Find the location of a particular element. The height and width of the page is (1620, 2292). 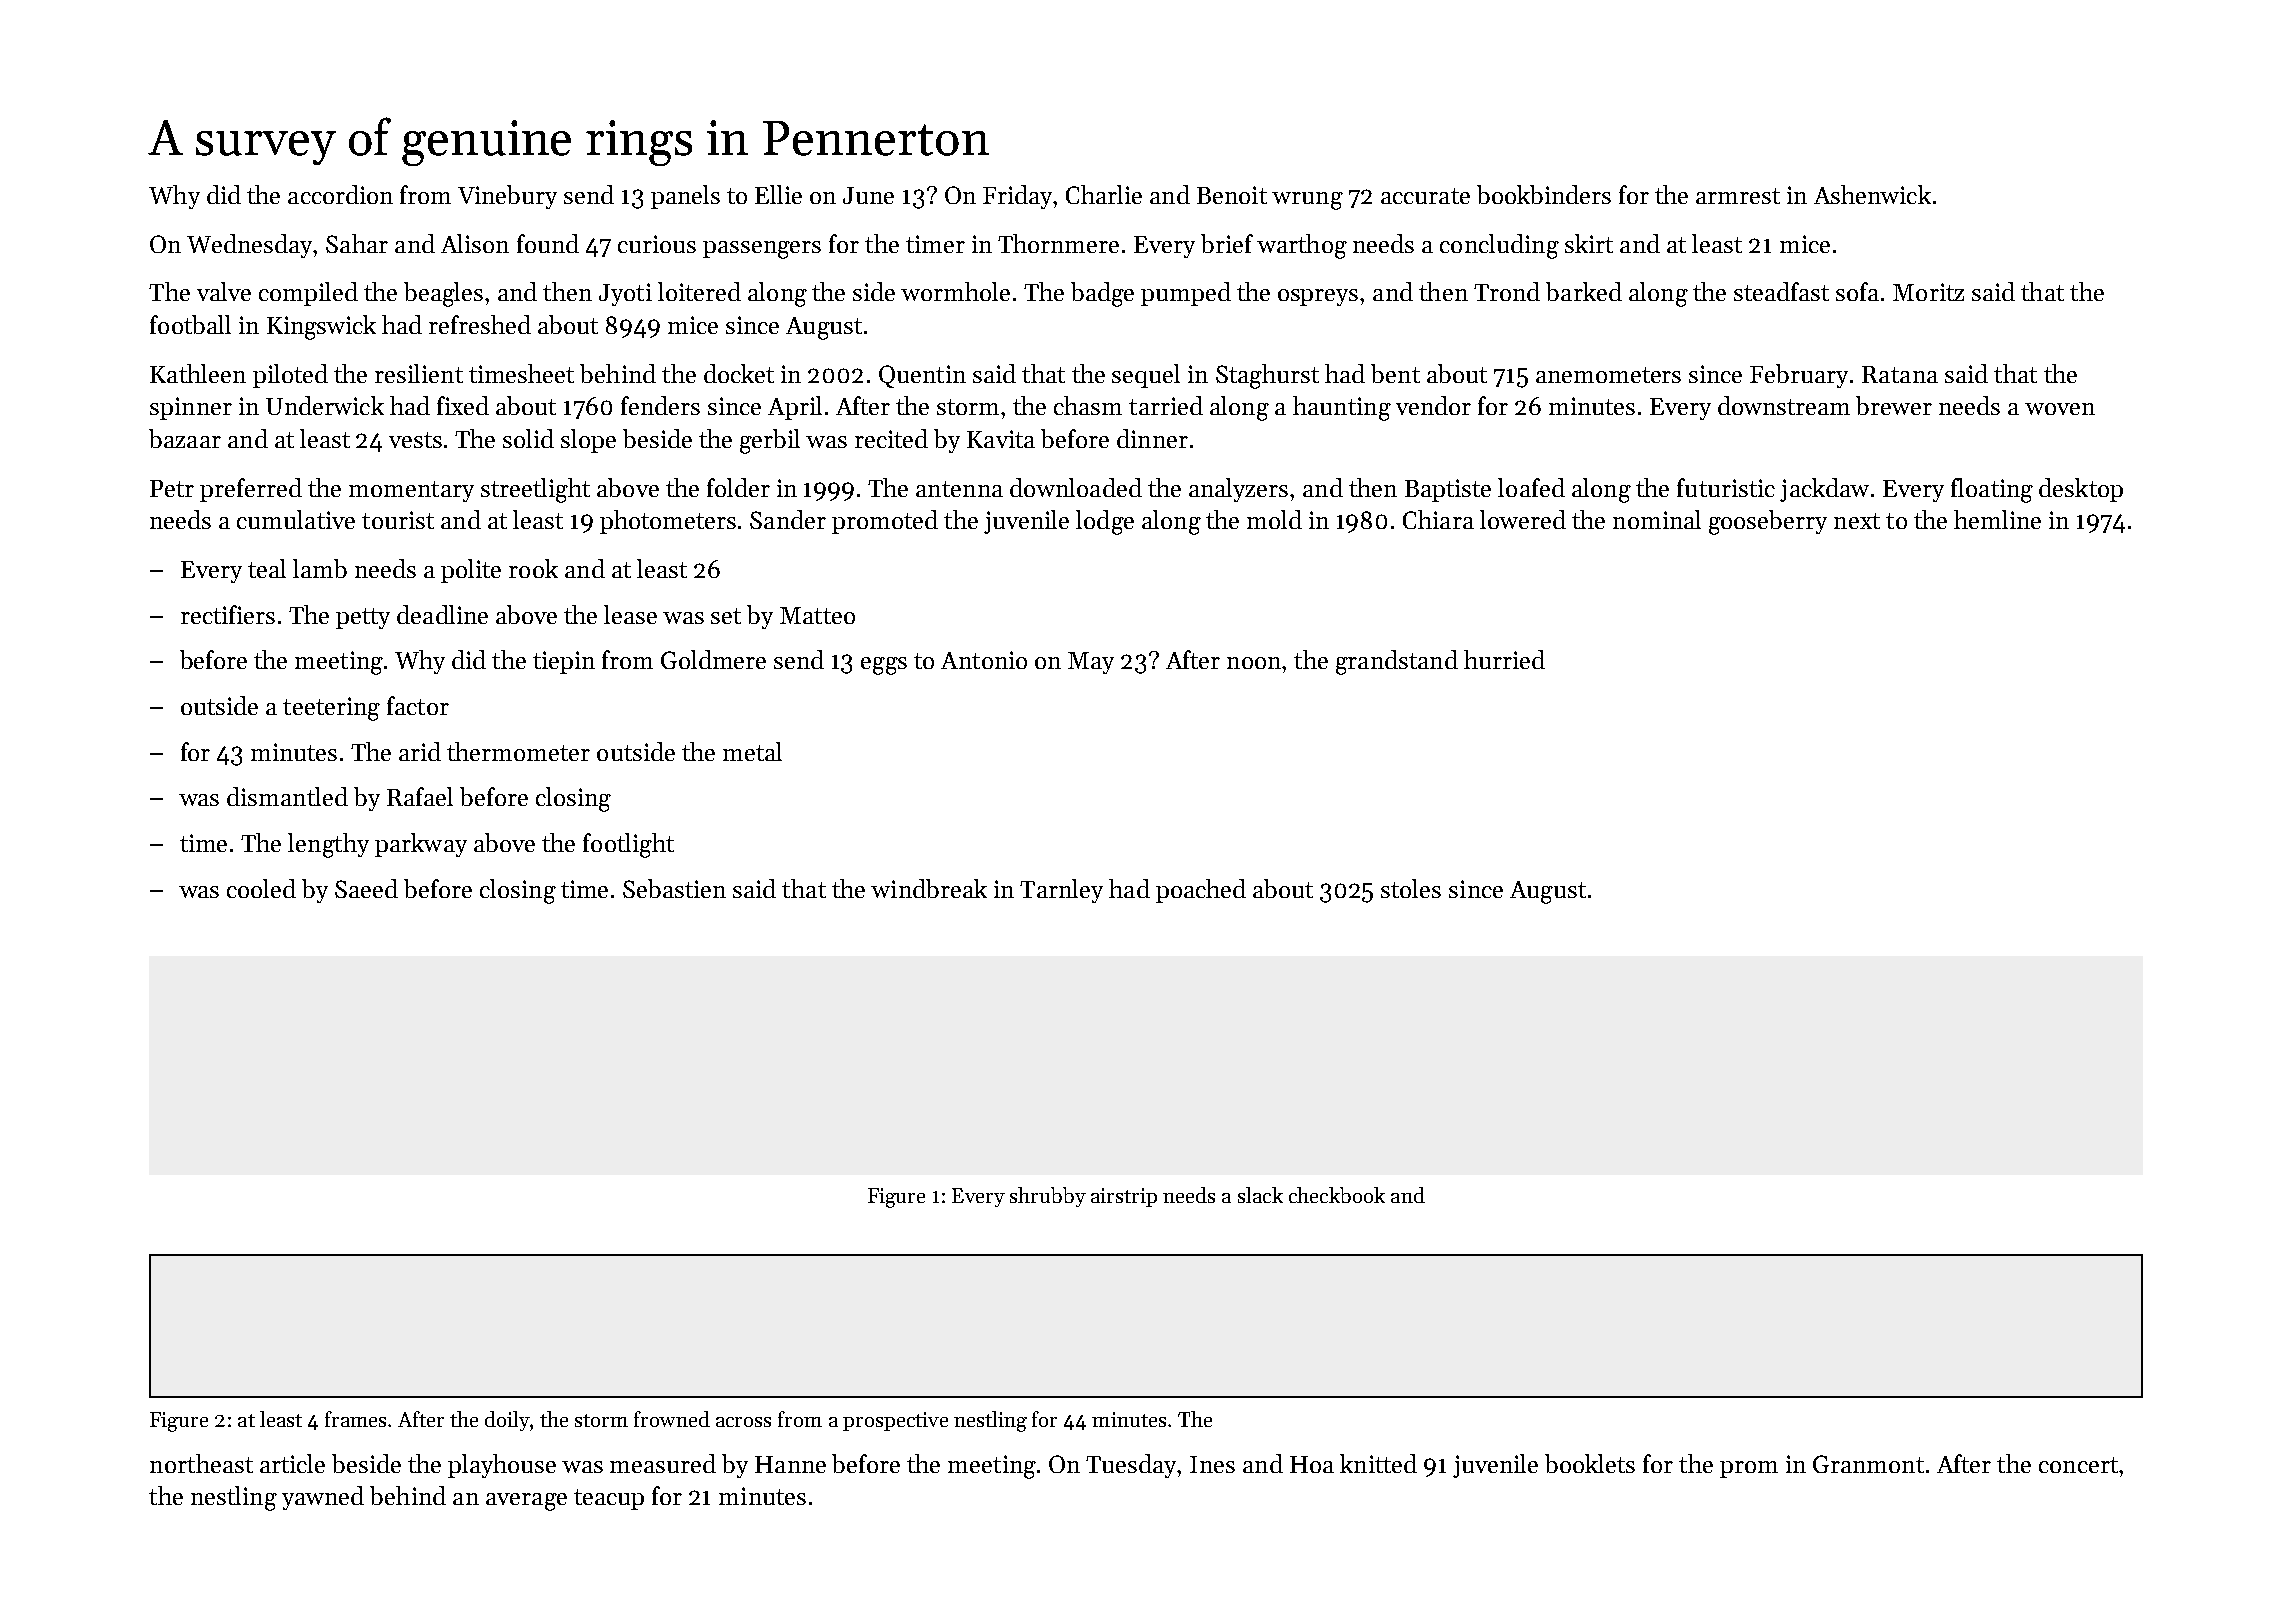

dismantled is located at coordinates (287, 796).
